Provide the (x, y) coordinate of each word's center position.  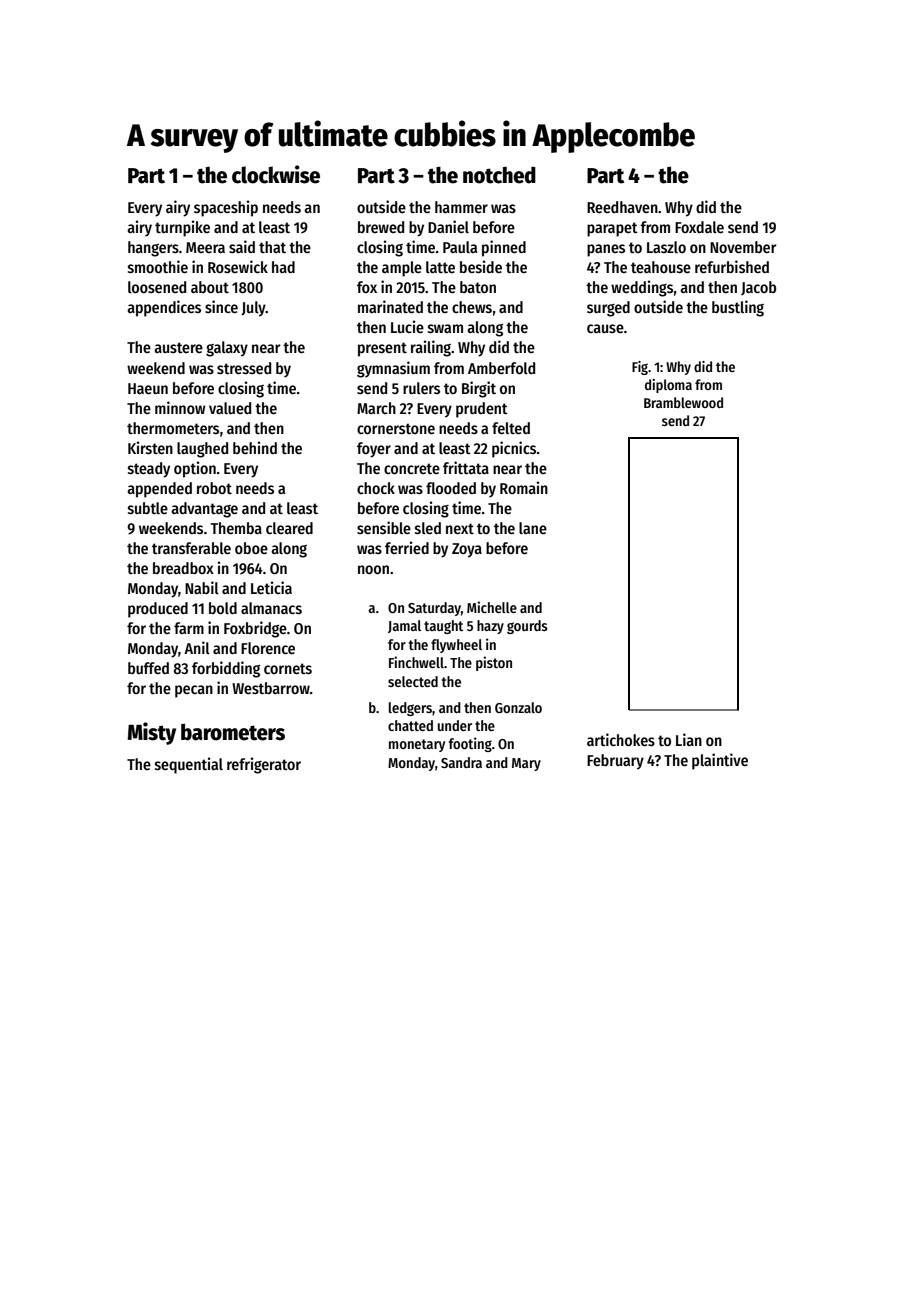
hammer (461, 207)
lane (533, 528)
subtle (148, 508)
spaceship (226, 208)
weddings (642, 288)
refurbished (732, 267)
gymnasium (393, 369)
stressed (244, 368)
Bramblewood (683, 402)
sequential (189, 765)
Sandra (461, 762)
